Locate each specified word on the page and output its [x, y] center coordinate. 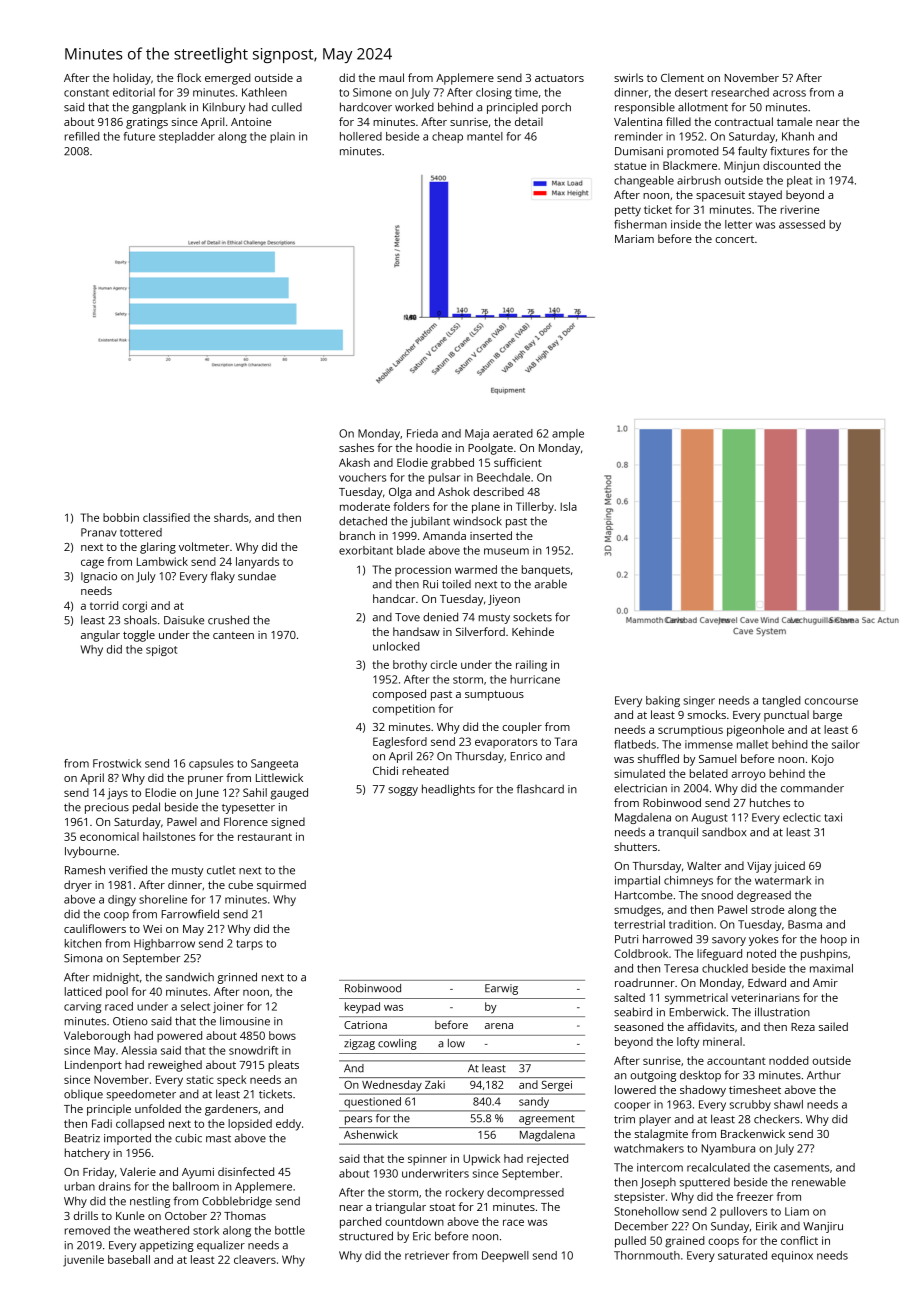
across [789, 93]
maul [391, 77]
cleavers [255, 1259]
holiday [132, 79]
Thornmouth [647, 1255]
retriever [427, 1255]
